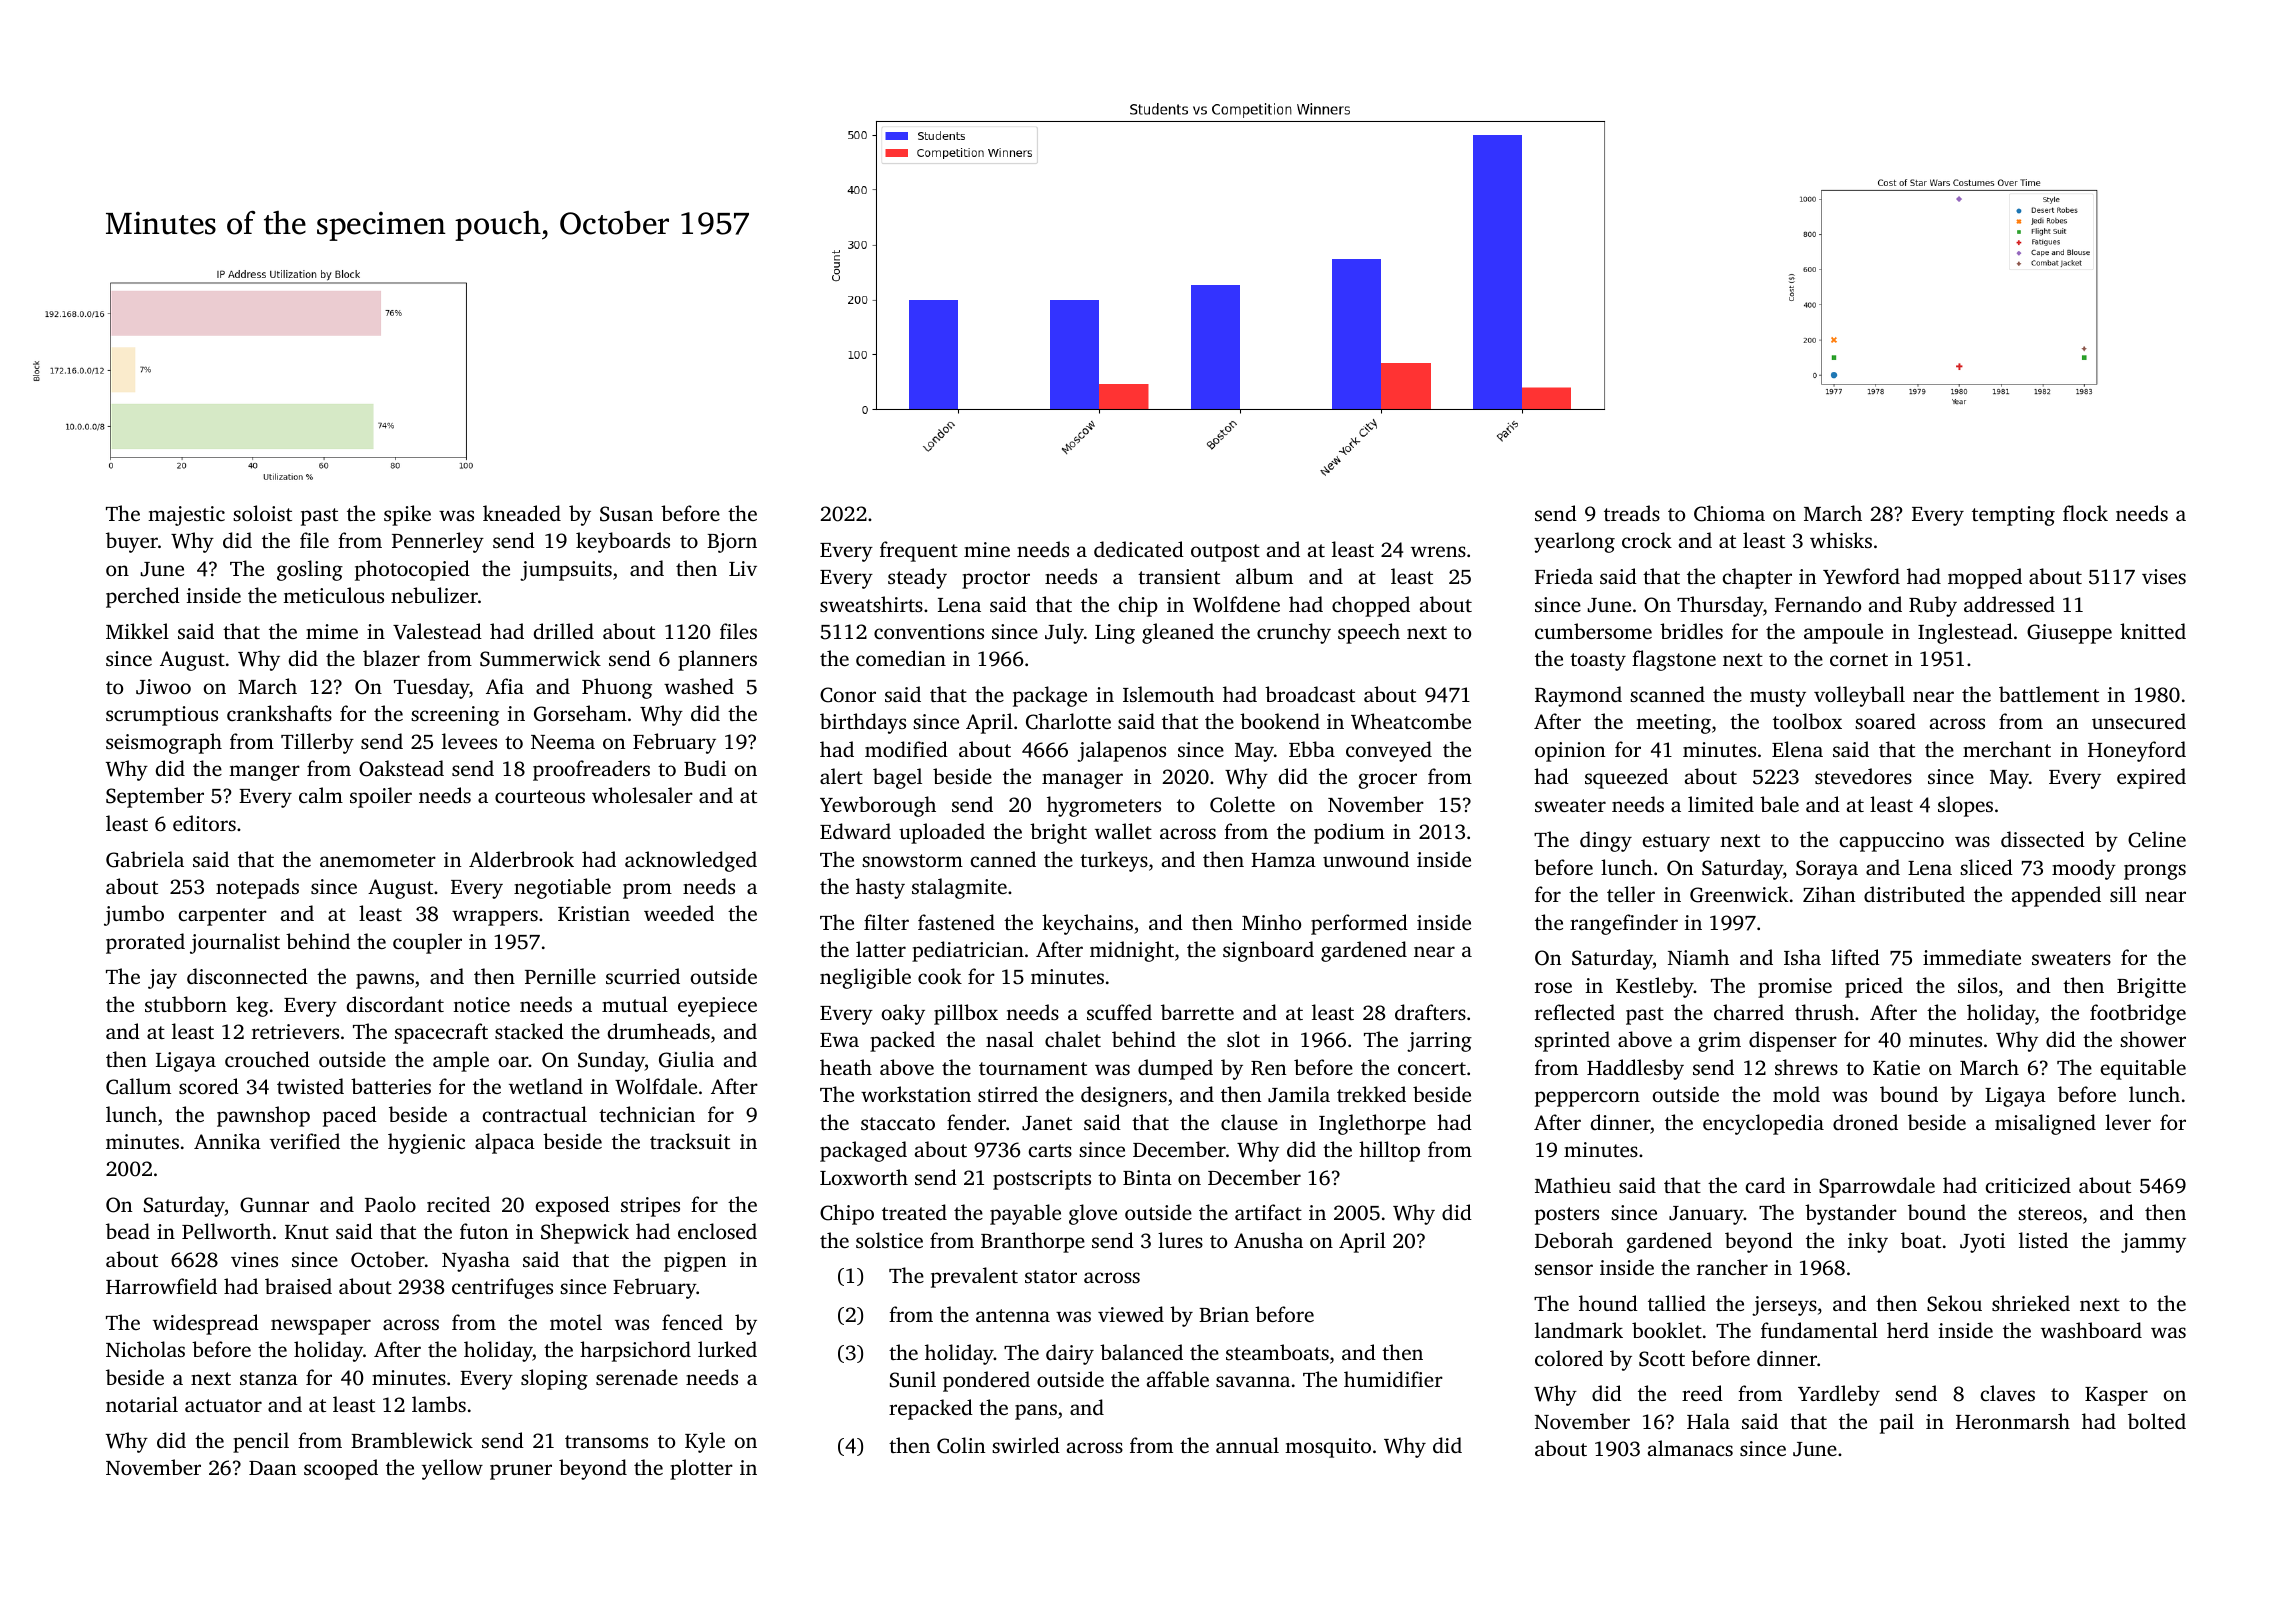 This document has width=2292, height=1620. I want to click on manger, so click(264, 773).
